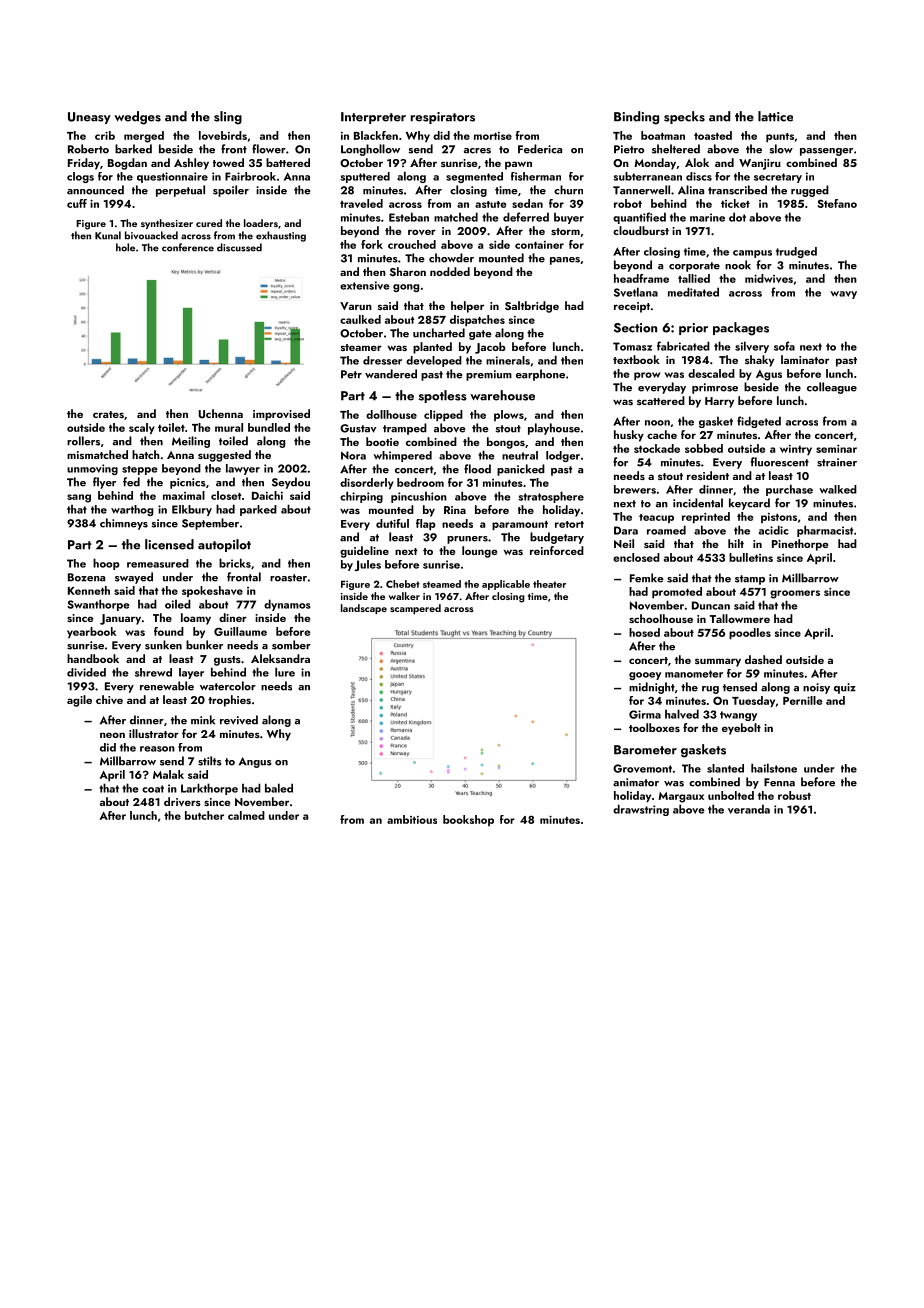 The height and width of the screenshot is (1308, 924). What do you see at coordinates (775, 116) in the screenshot?
I see `lattice` at bounding box center [775, 116].
